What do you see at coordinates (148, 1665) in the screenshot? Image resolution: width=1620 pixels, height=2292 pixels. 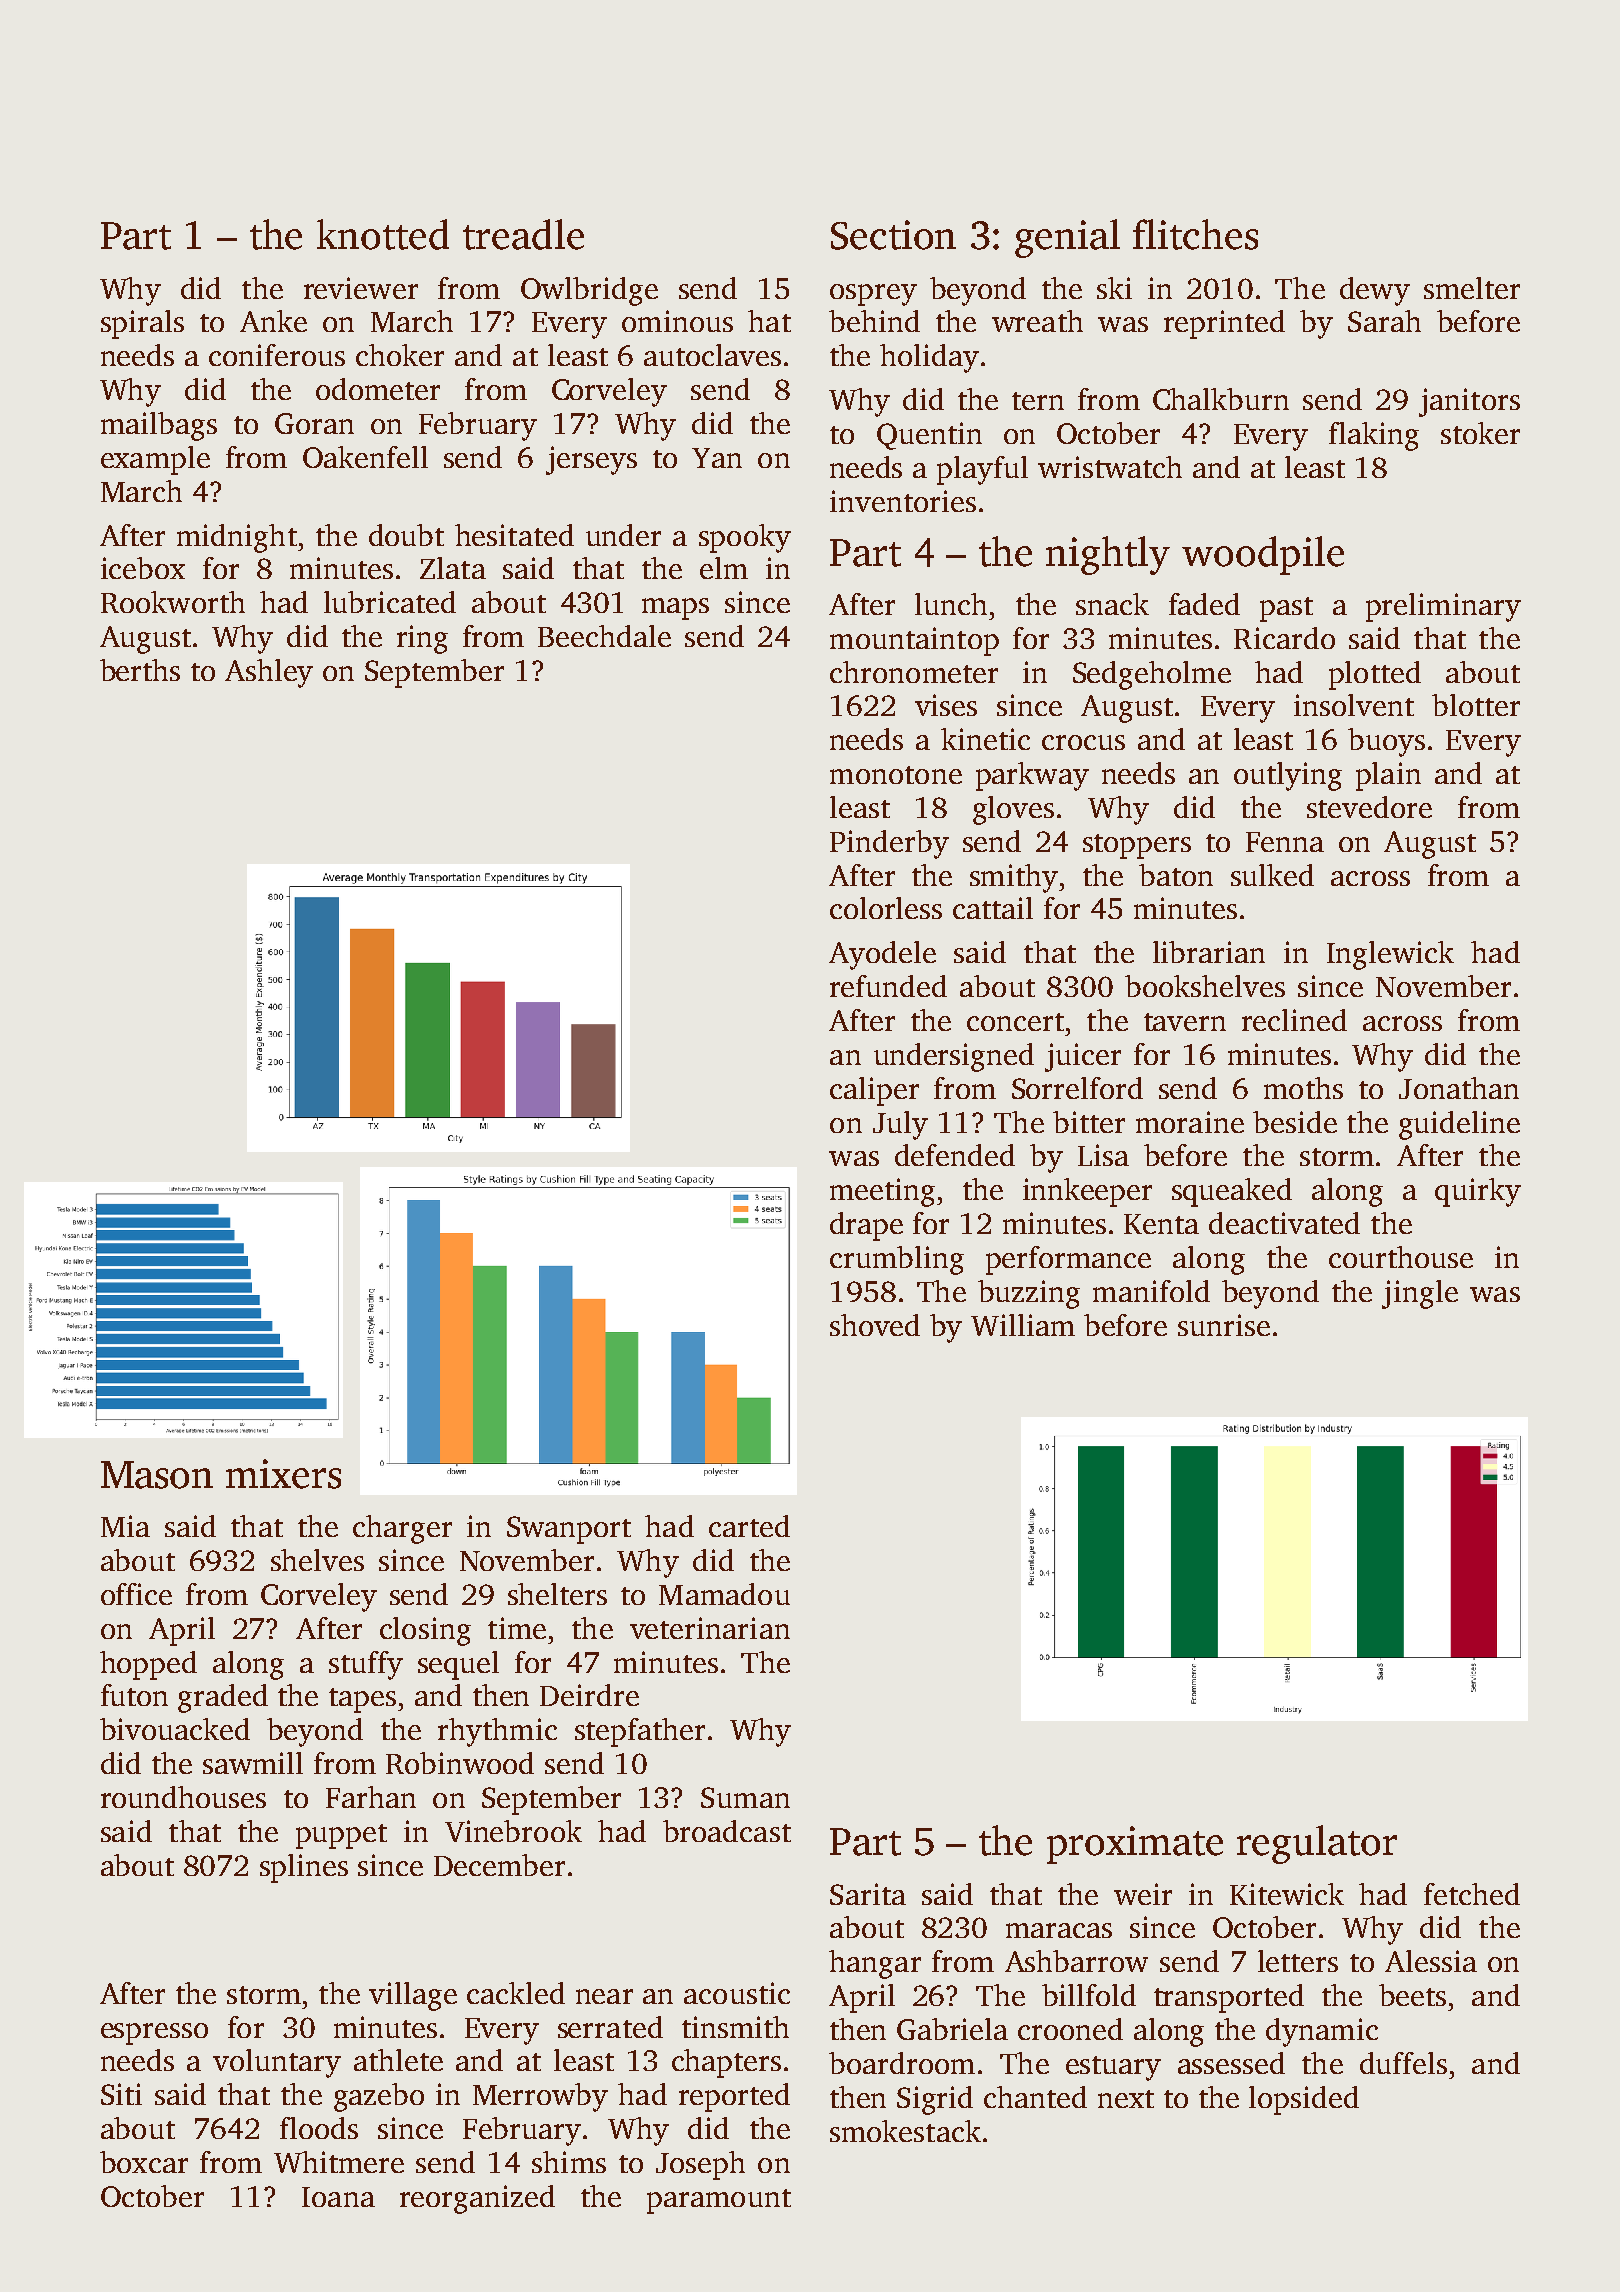 I see `hopped` at bounding box center [148, 1665].
